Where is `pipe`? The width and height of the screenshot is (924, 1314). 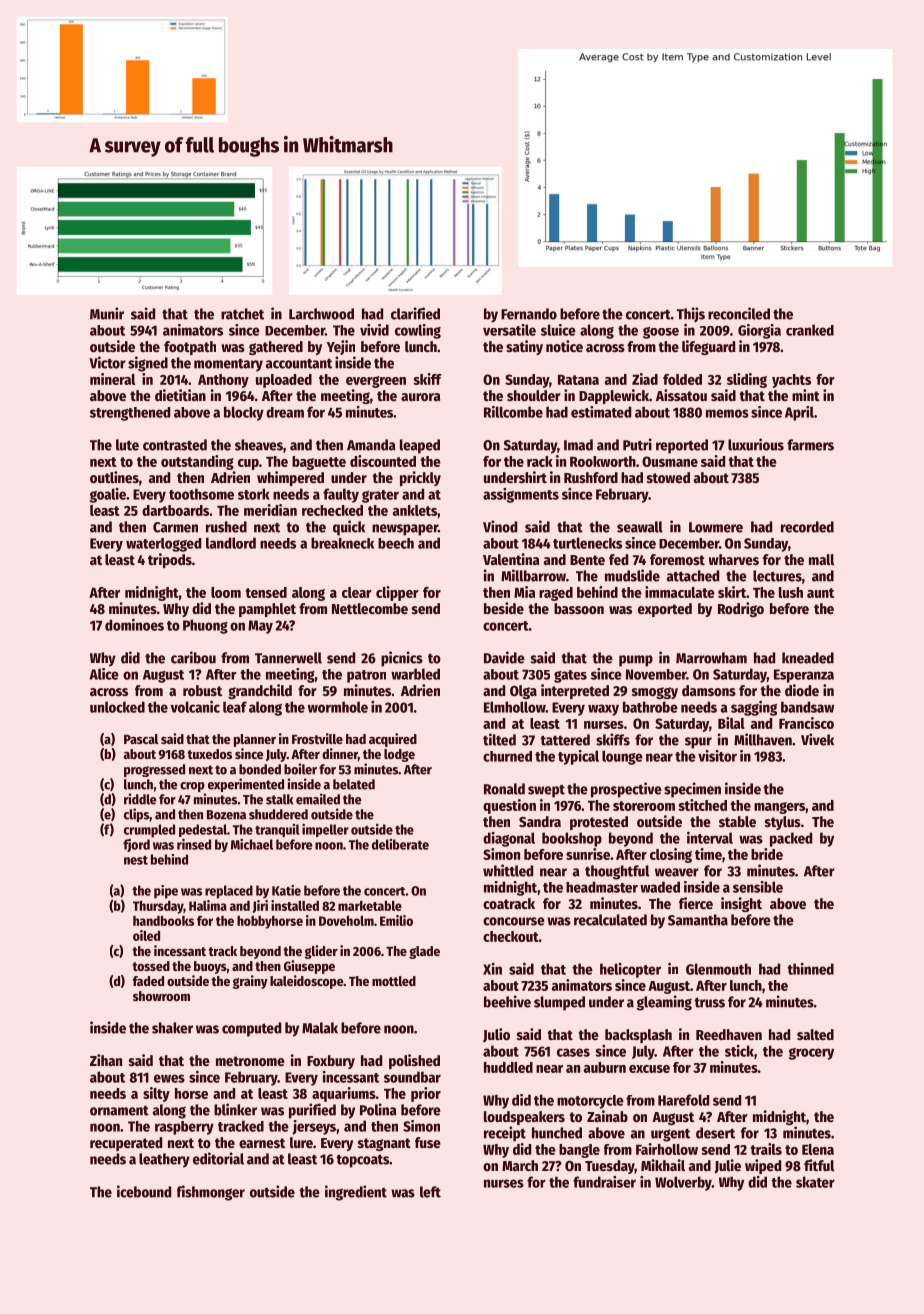
pipe is located at coordinates (166, 892).
